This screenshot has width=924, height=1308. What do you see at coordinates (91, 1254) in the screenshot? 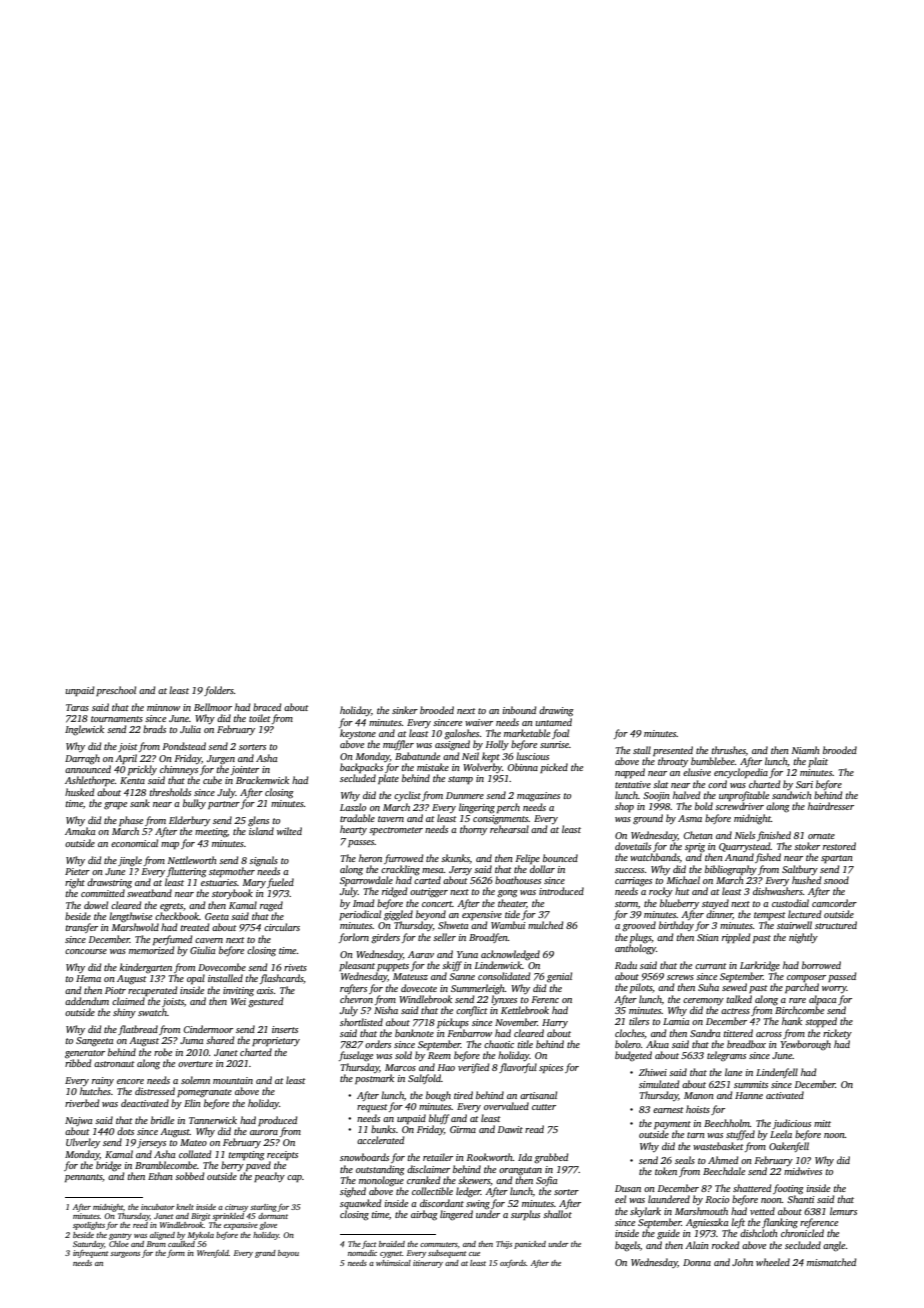
I see `infrequent` at bounding box center [91, 1254].
